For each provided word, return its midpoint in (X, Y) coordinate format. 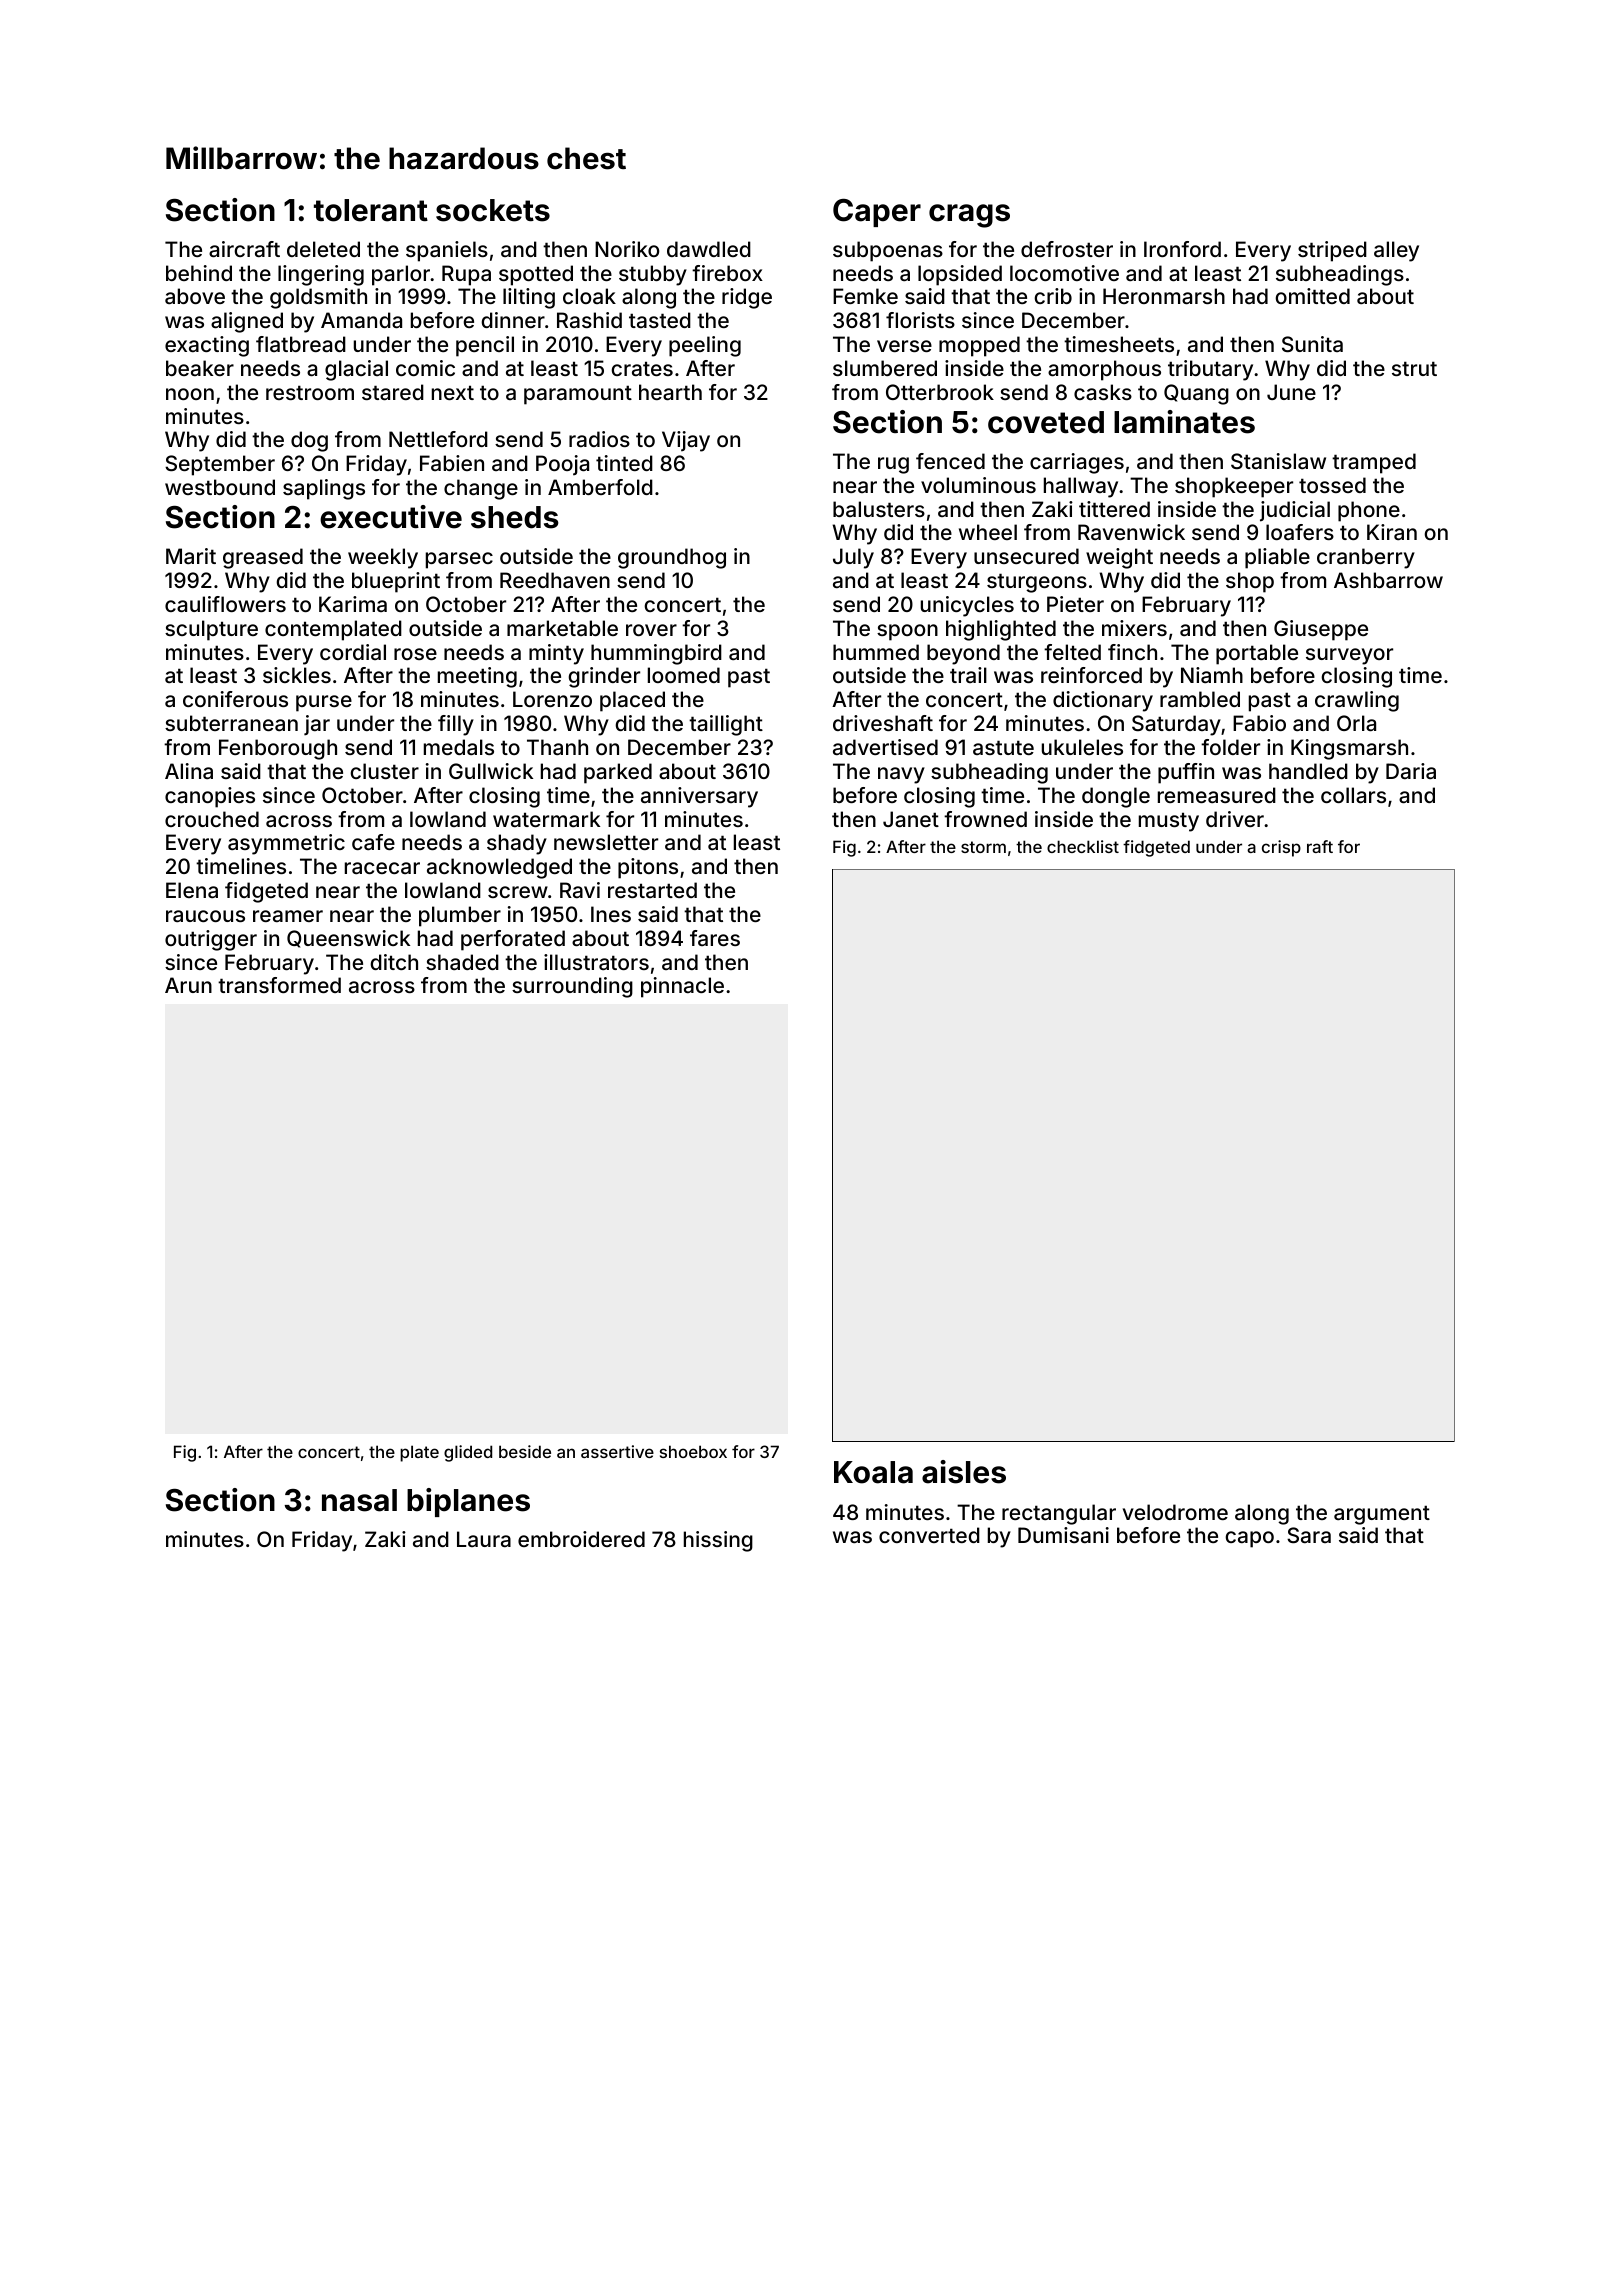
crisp (1281, 848)
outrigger (211, 940)
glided (468, 1453)
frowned (985, 819)
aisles (964, 1472)
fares (715, 938)
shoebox (693, 1451)
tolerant (371, 210)
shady (517, 844)
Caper (877, 213)
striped (1332, 251)
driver (1235, 819)
